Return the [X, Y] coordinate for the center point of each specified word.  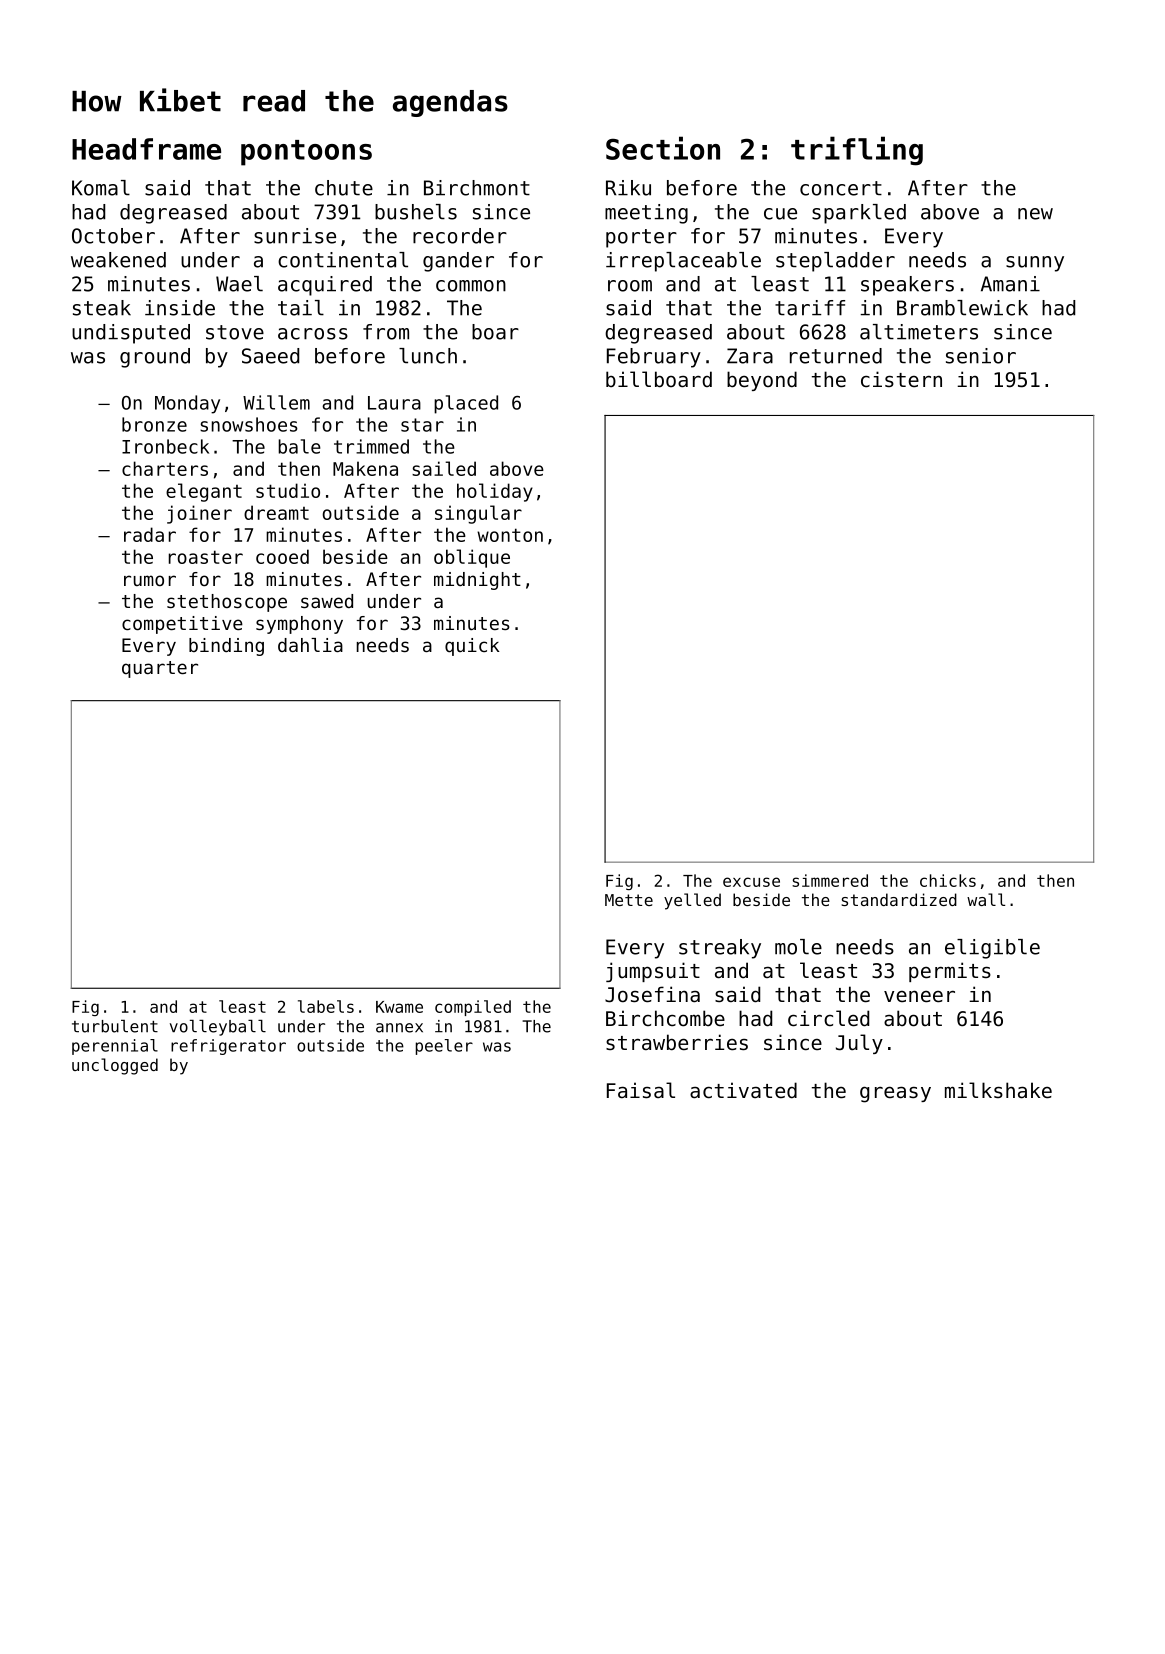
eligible [992, 949]
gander [458, 262]
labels [326, 1006]
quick [472, 647]
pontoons [306, 153]
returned [836, 356]
